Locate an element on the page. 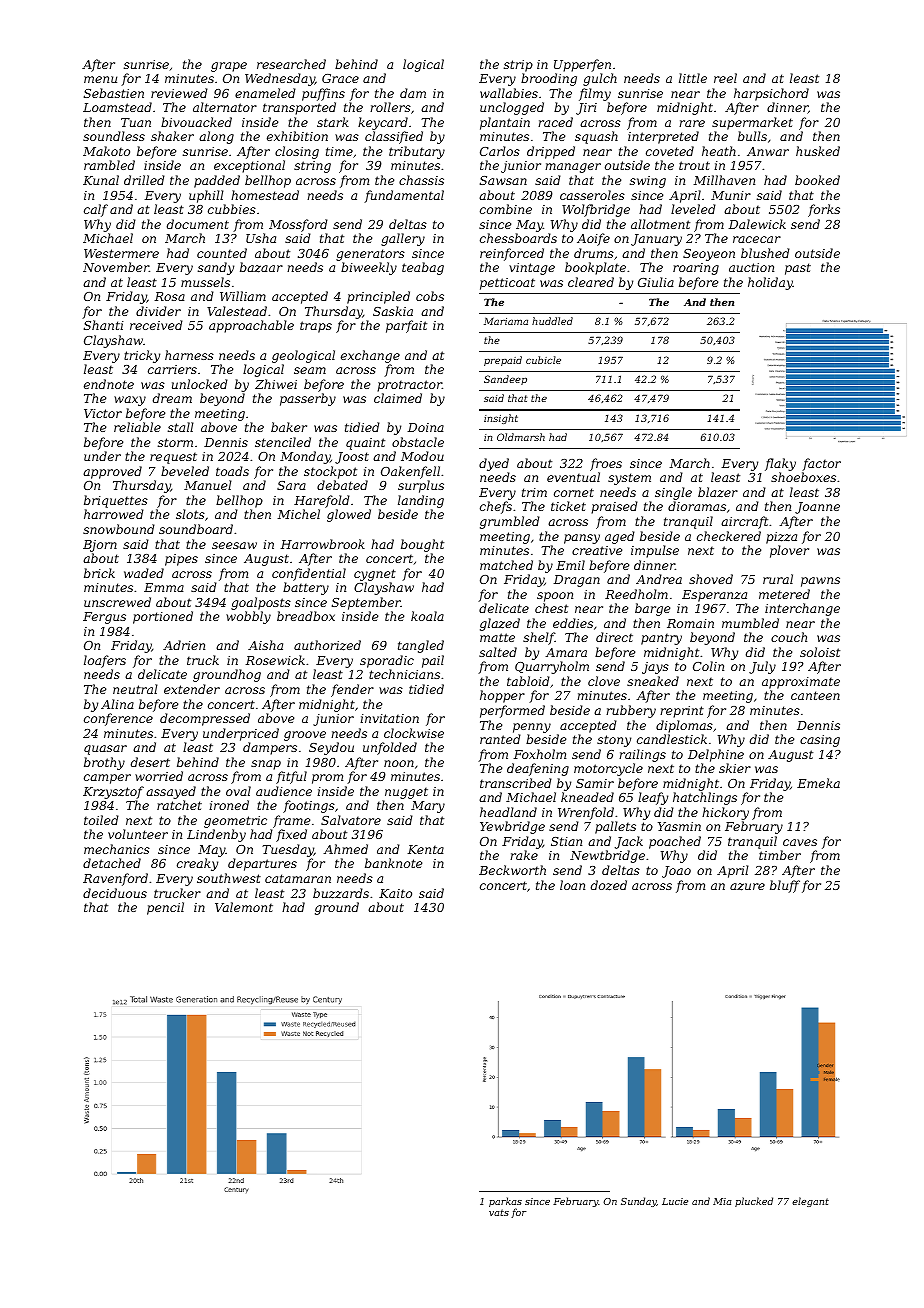 The image size is (924, 1308). grape is located at coordinates (229, 67).
